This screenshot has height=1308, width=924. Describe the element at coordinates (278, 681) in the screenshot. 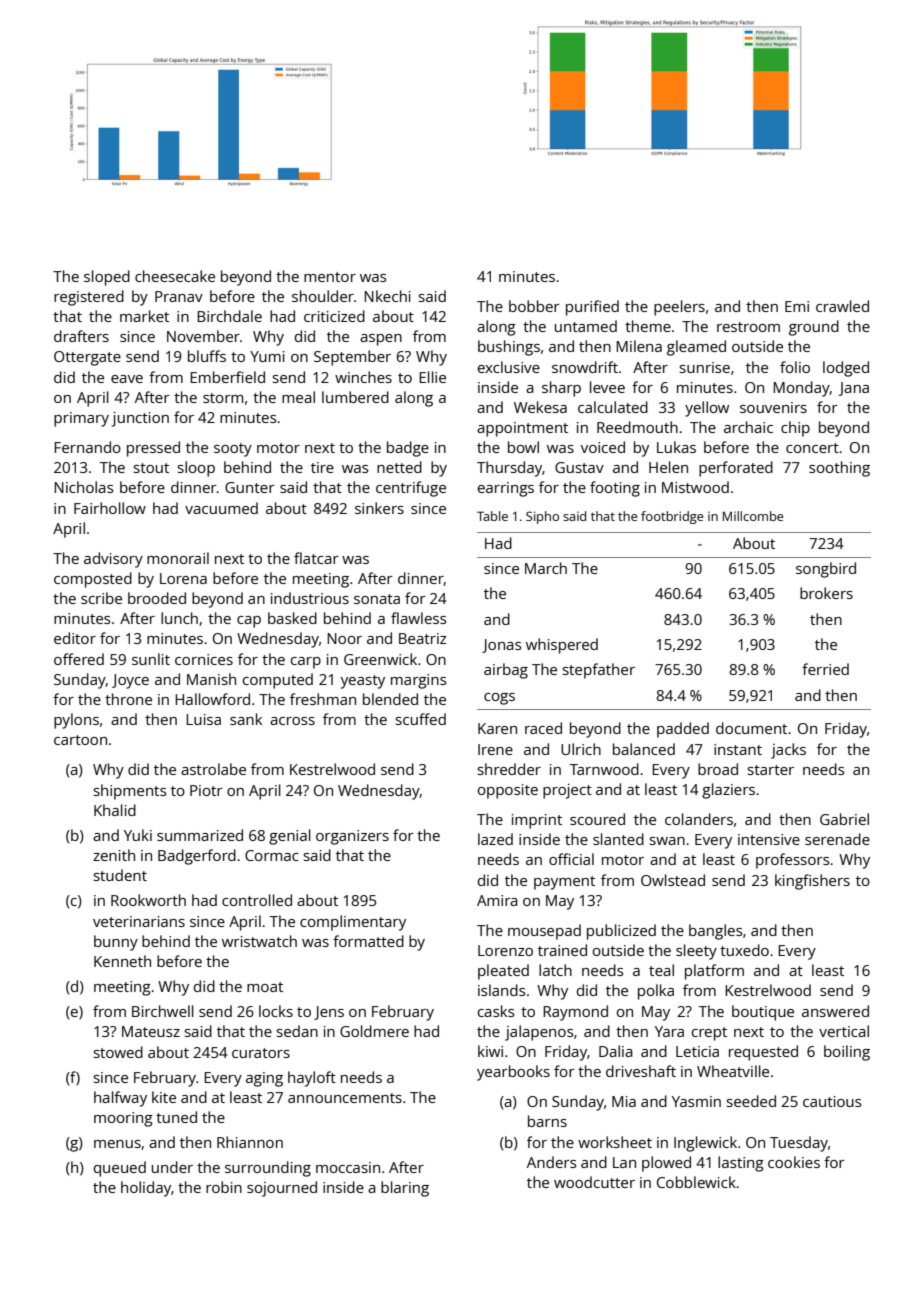

I see `computed` at that location.
